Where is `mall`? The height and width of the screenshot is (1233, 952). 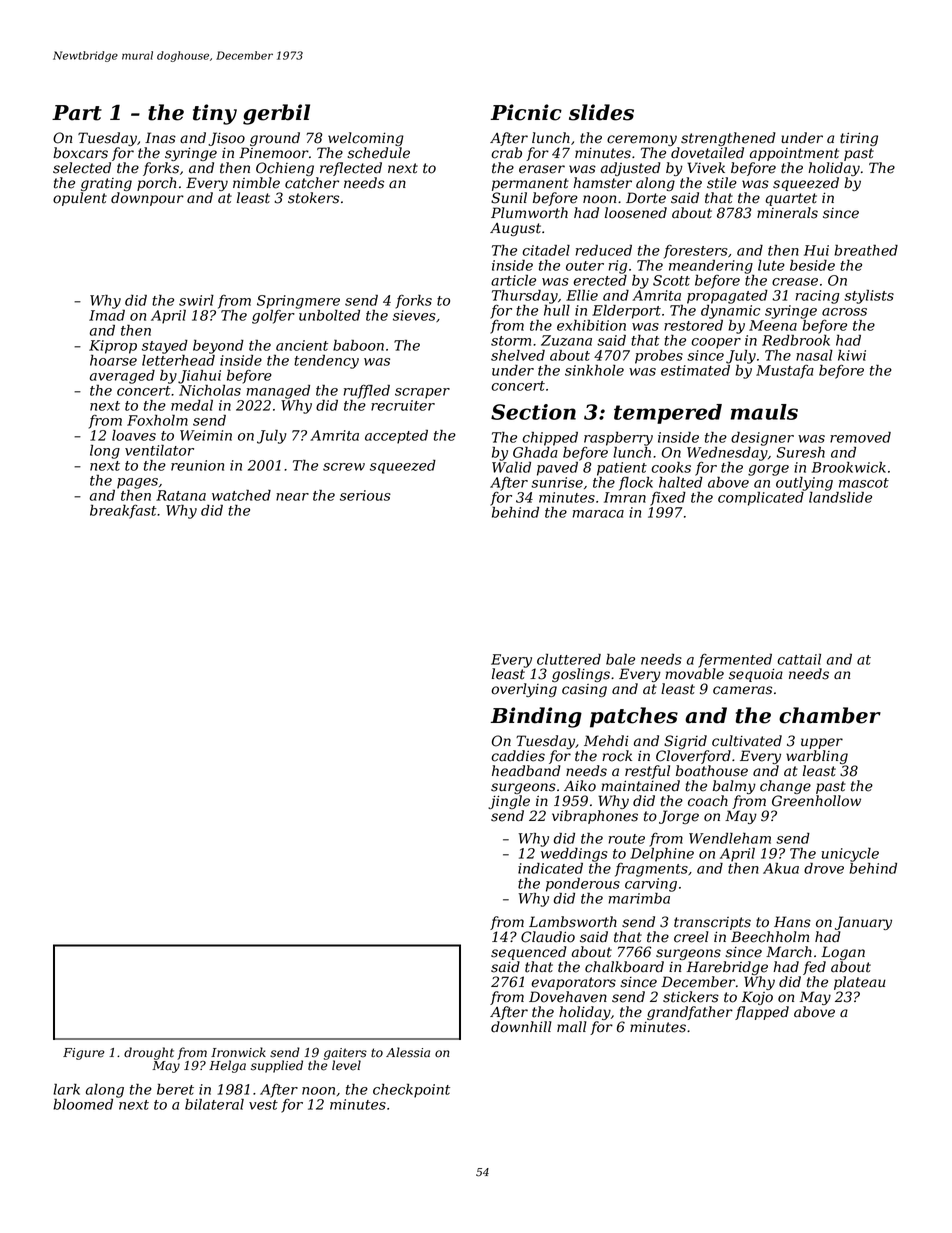 mall is located at coordinates (572, 1027).
